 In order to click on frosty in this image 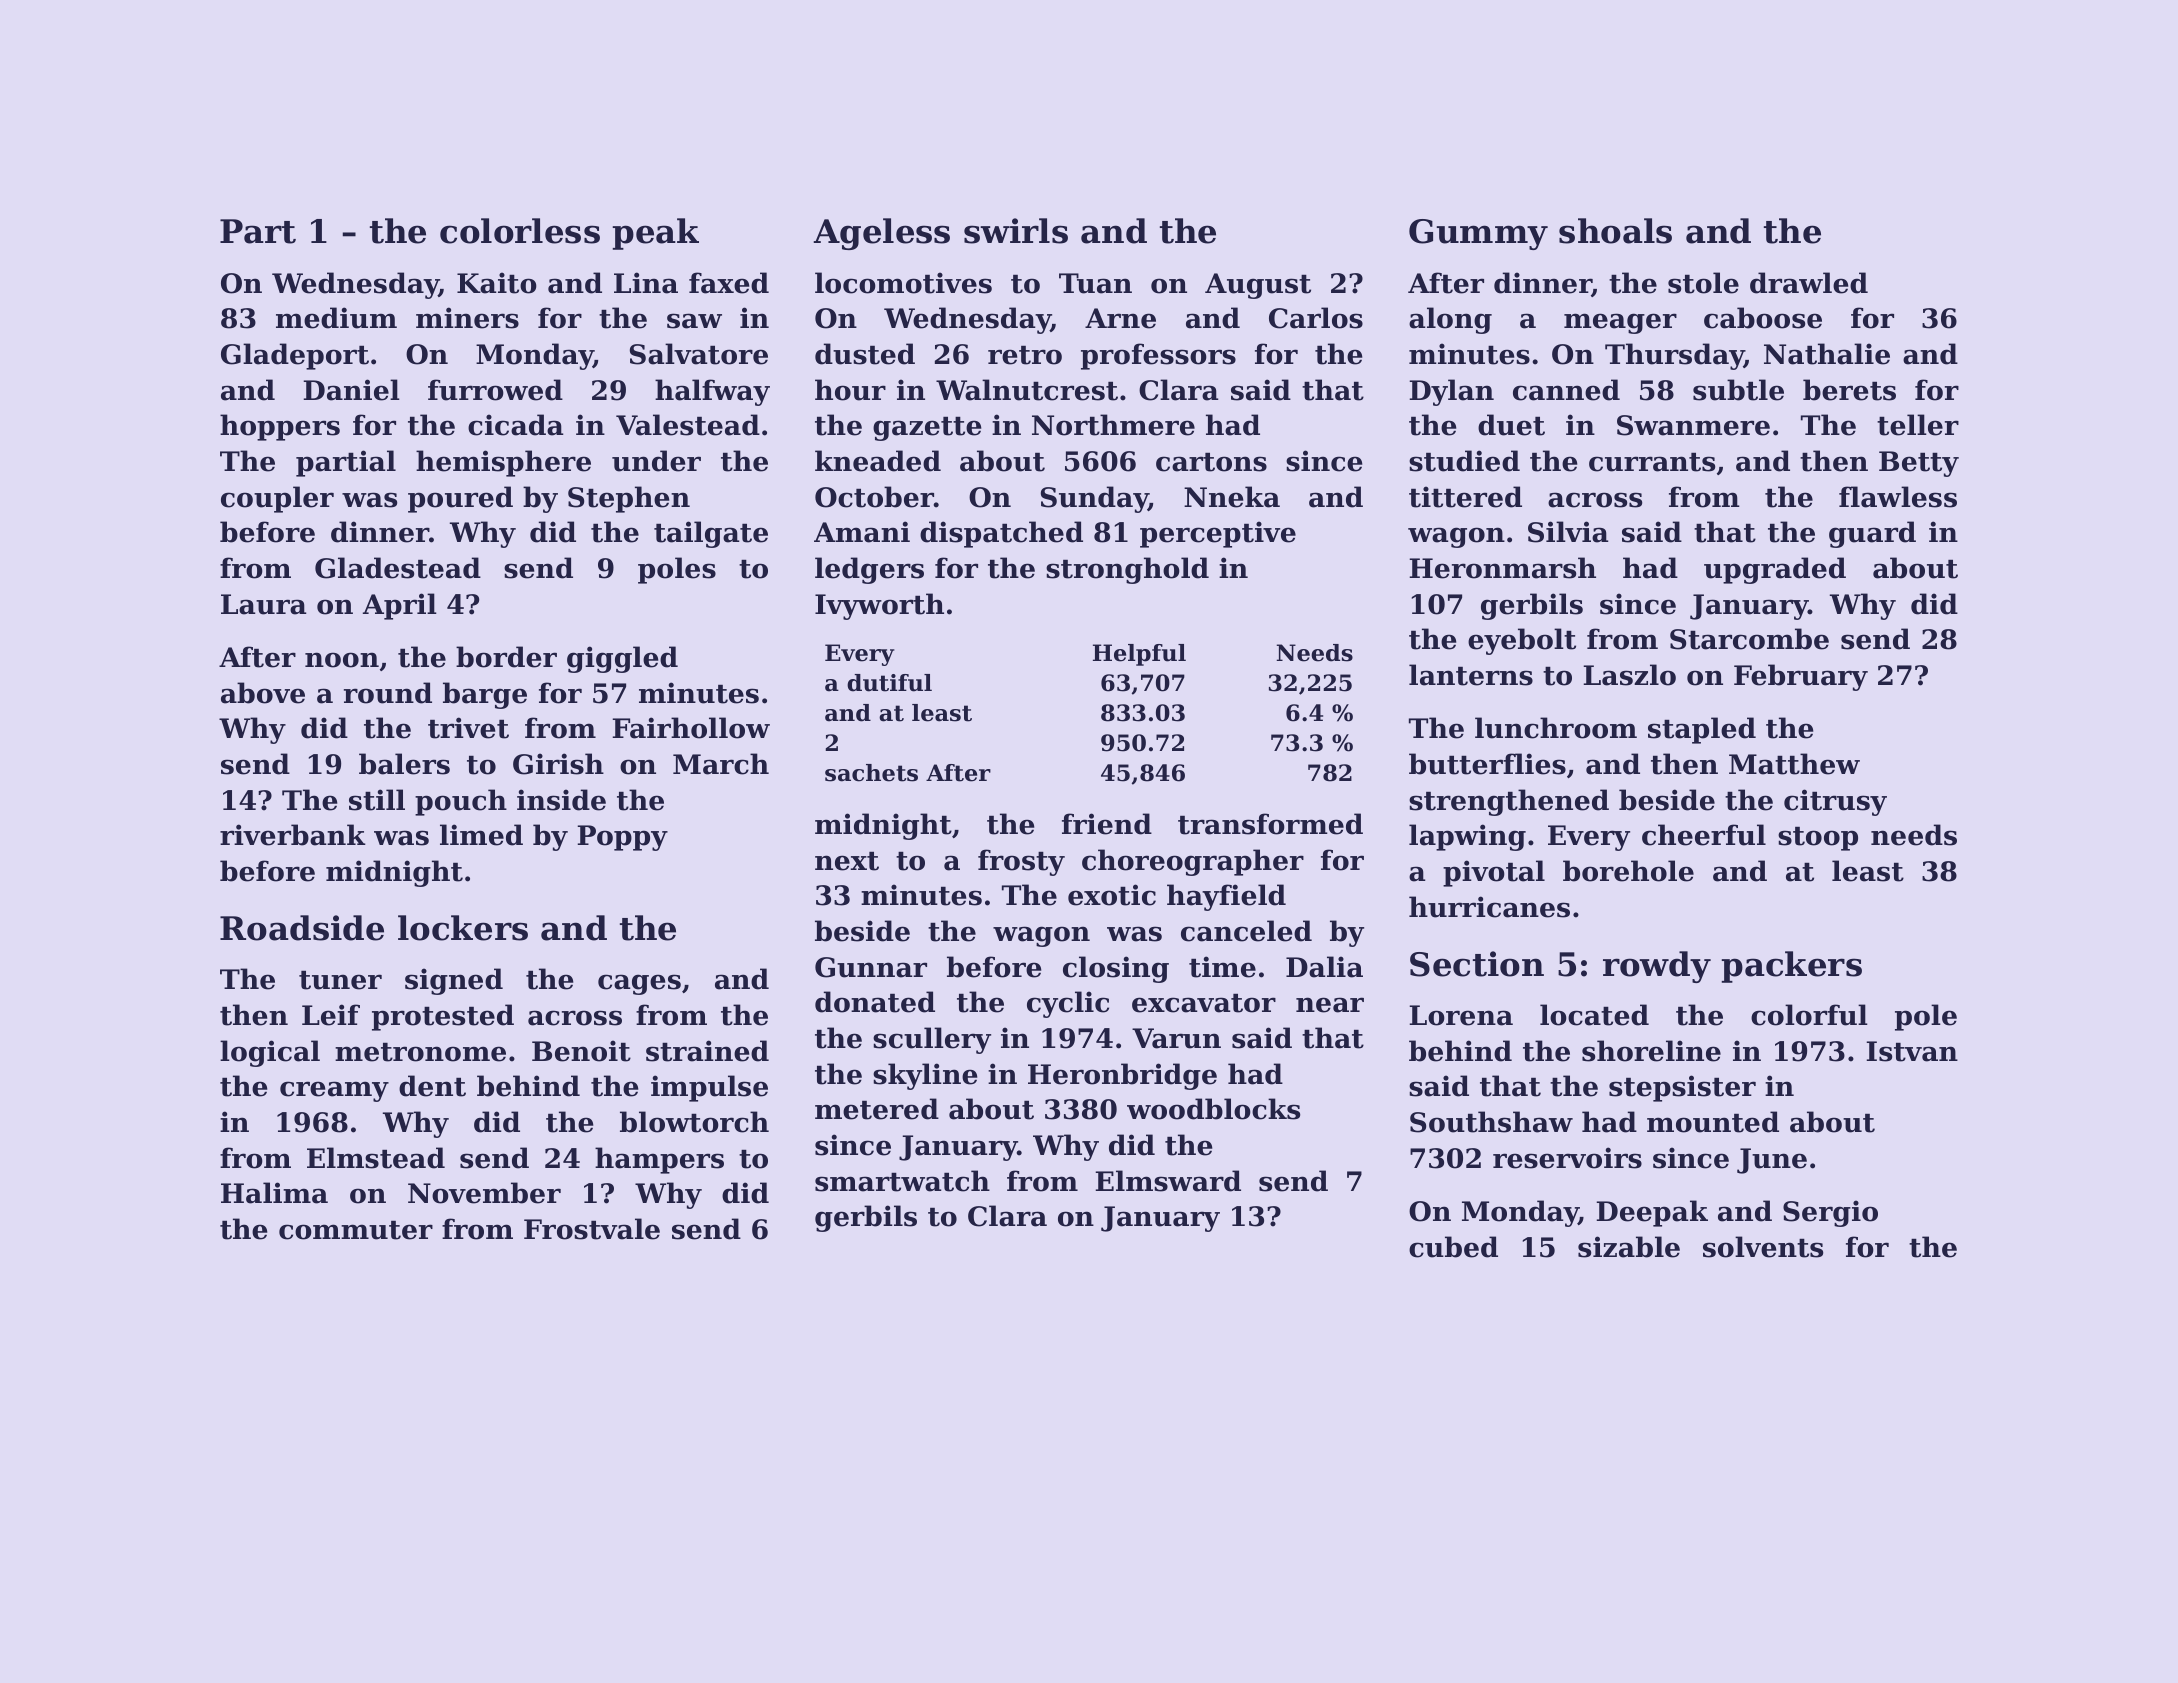, I will do `click(1021, 862)`.
